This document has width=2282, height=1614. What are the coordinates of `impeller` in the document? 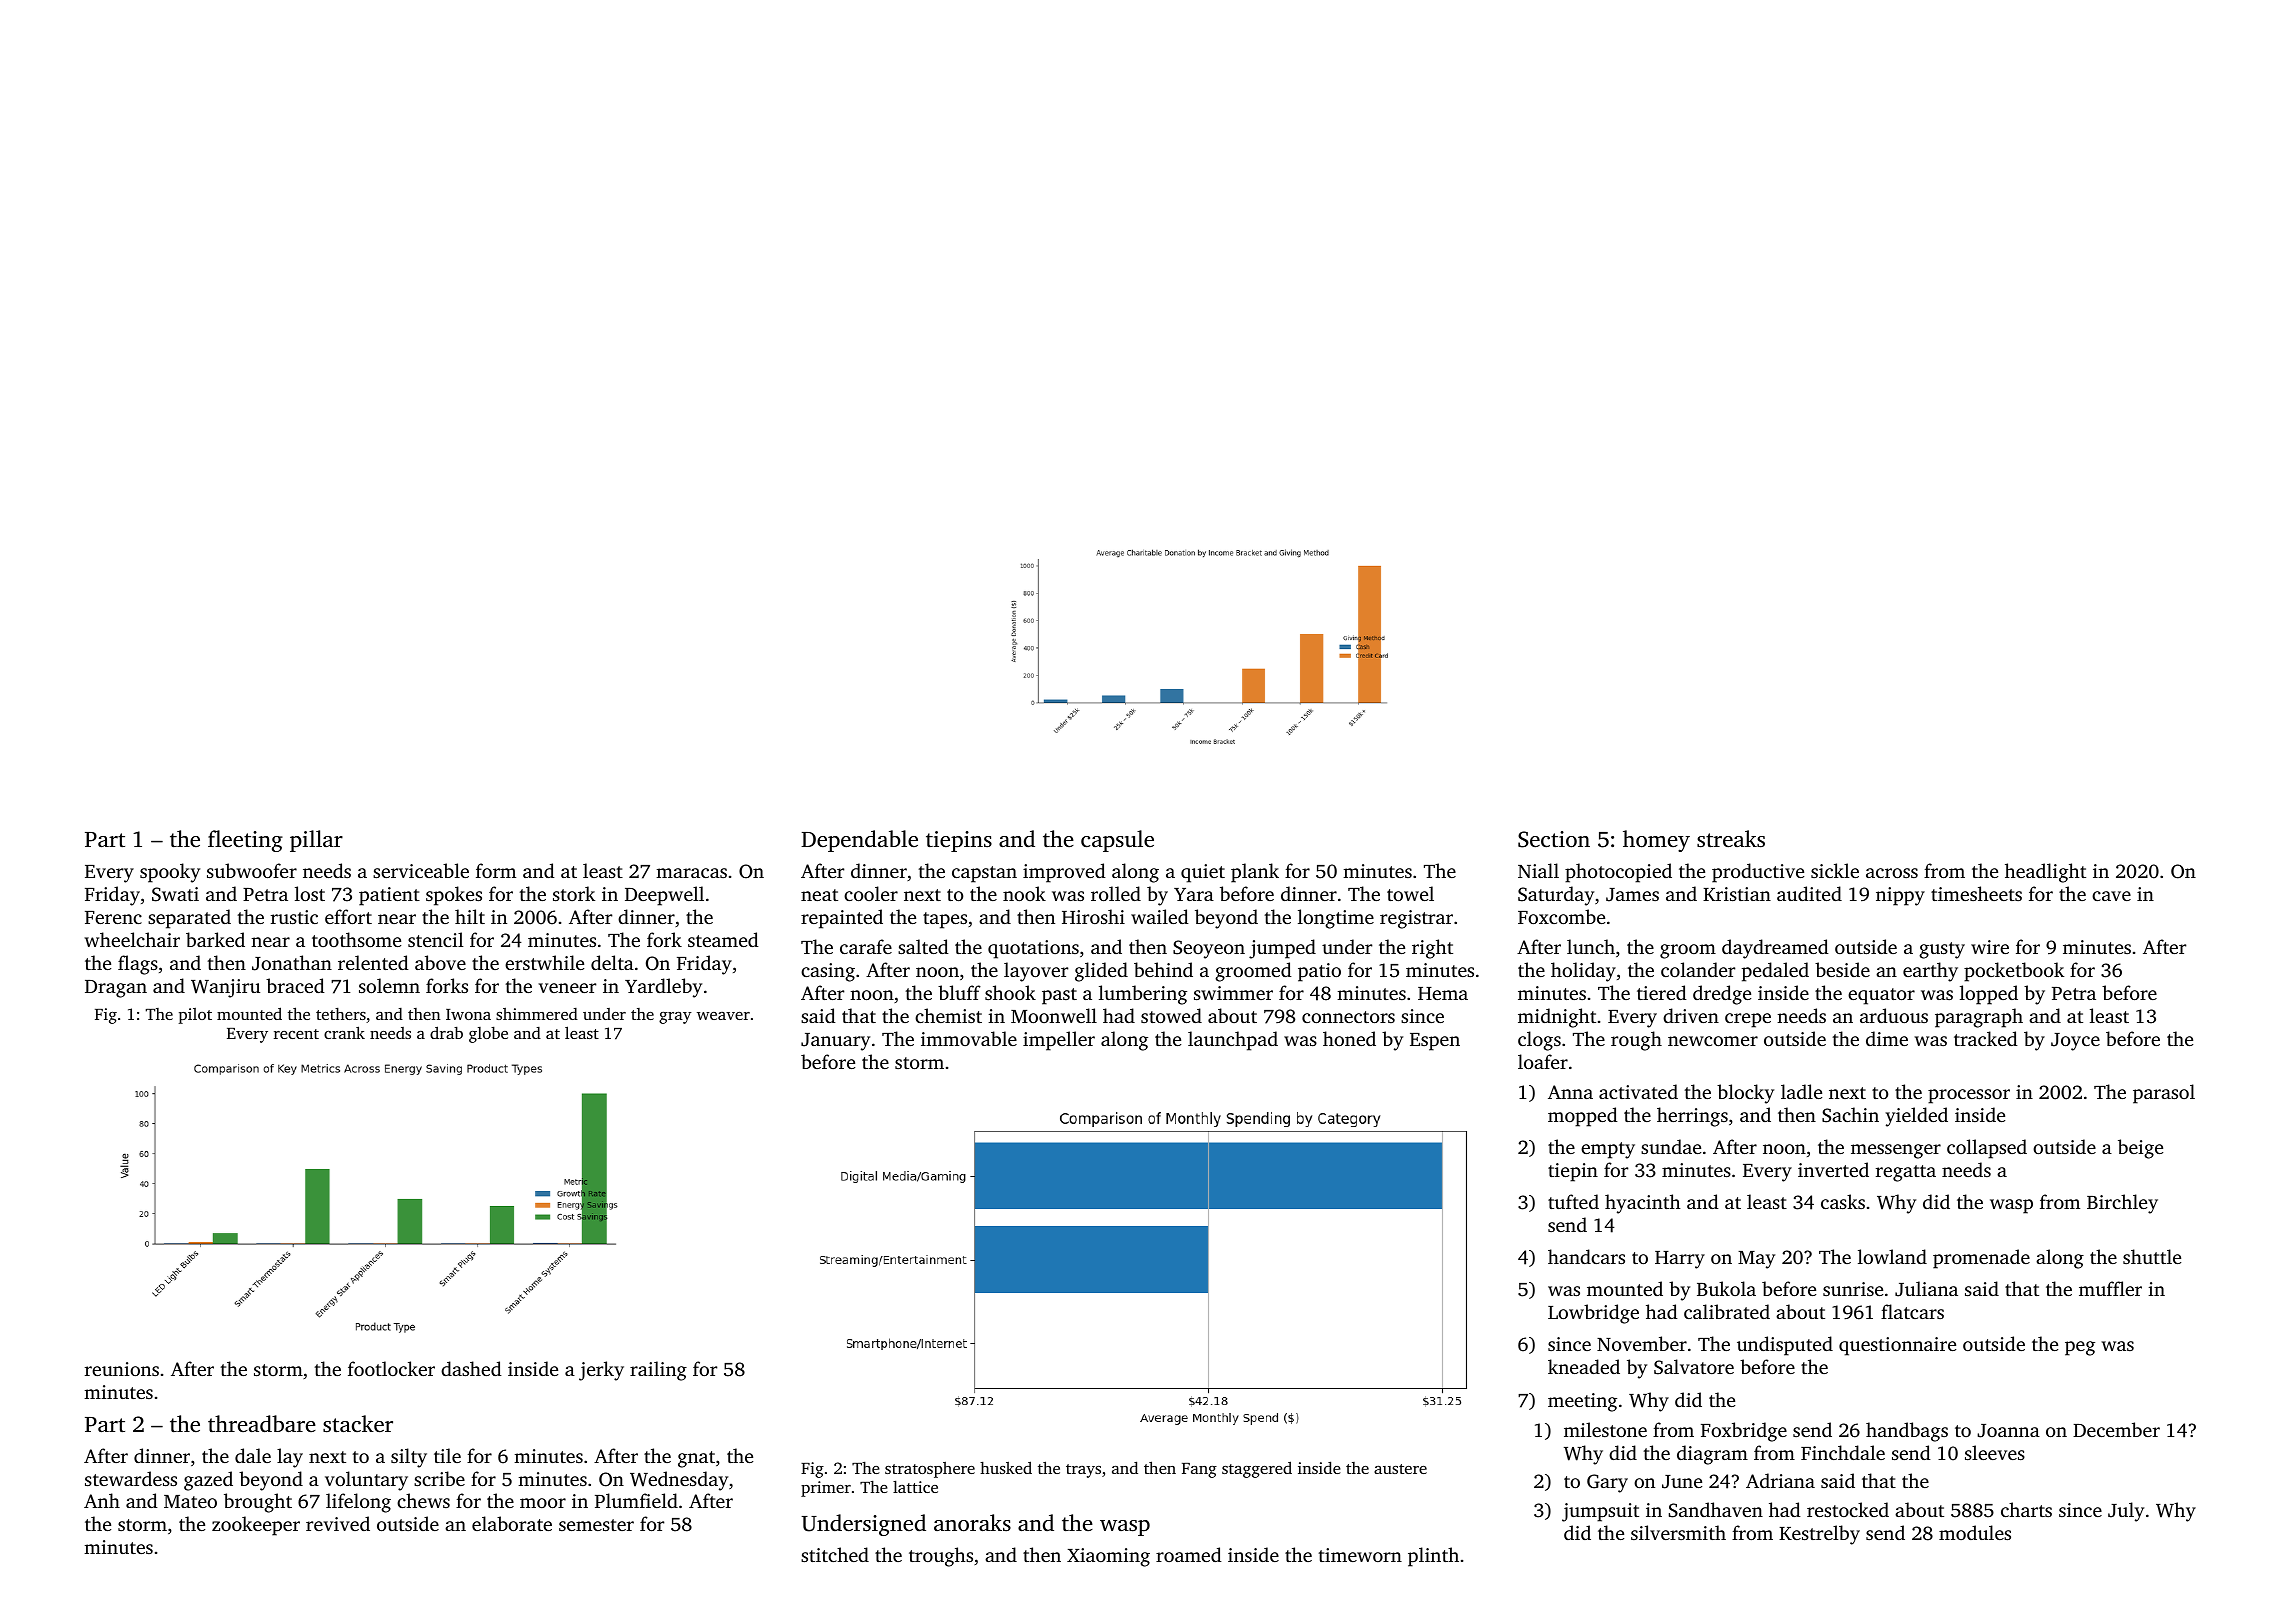 It's located at (1059, 1041).
